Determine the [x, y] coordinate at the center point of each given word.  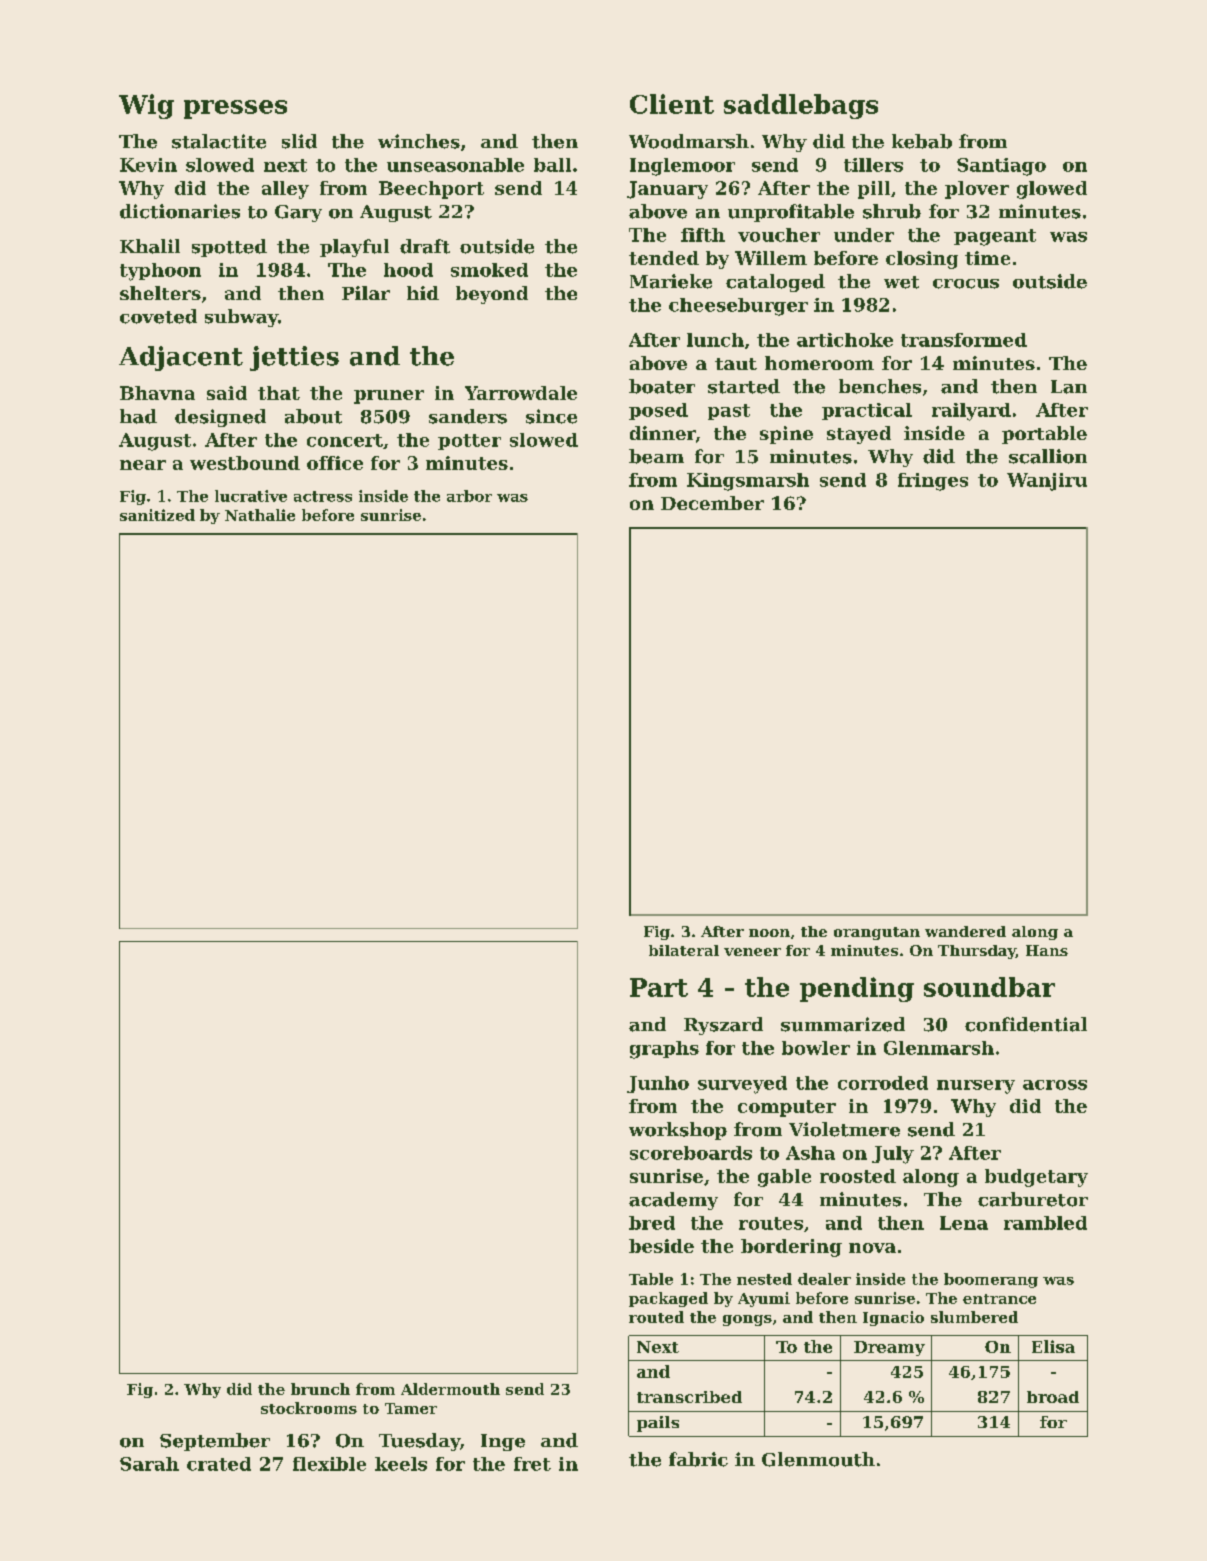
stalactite [219, 141]
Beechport [431, 190]
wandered [965, 931]
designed [220, 418]
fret [532, 1464]
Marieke [671, 281]
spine [786, 435]
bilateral [684, 950]
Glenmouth [818, 1459]
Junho [658, 1084]
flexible [329, 1464]
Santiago [1001, 167]
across [1055, 1085]
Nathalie [260, 515]
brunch [320, 1389]
